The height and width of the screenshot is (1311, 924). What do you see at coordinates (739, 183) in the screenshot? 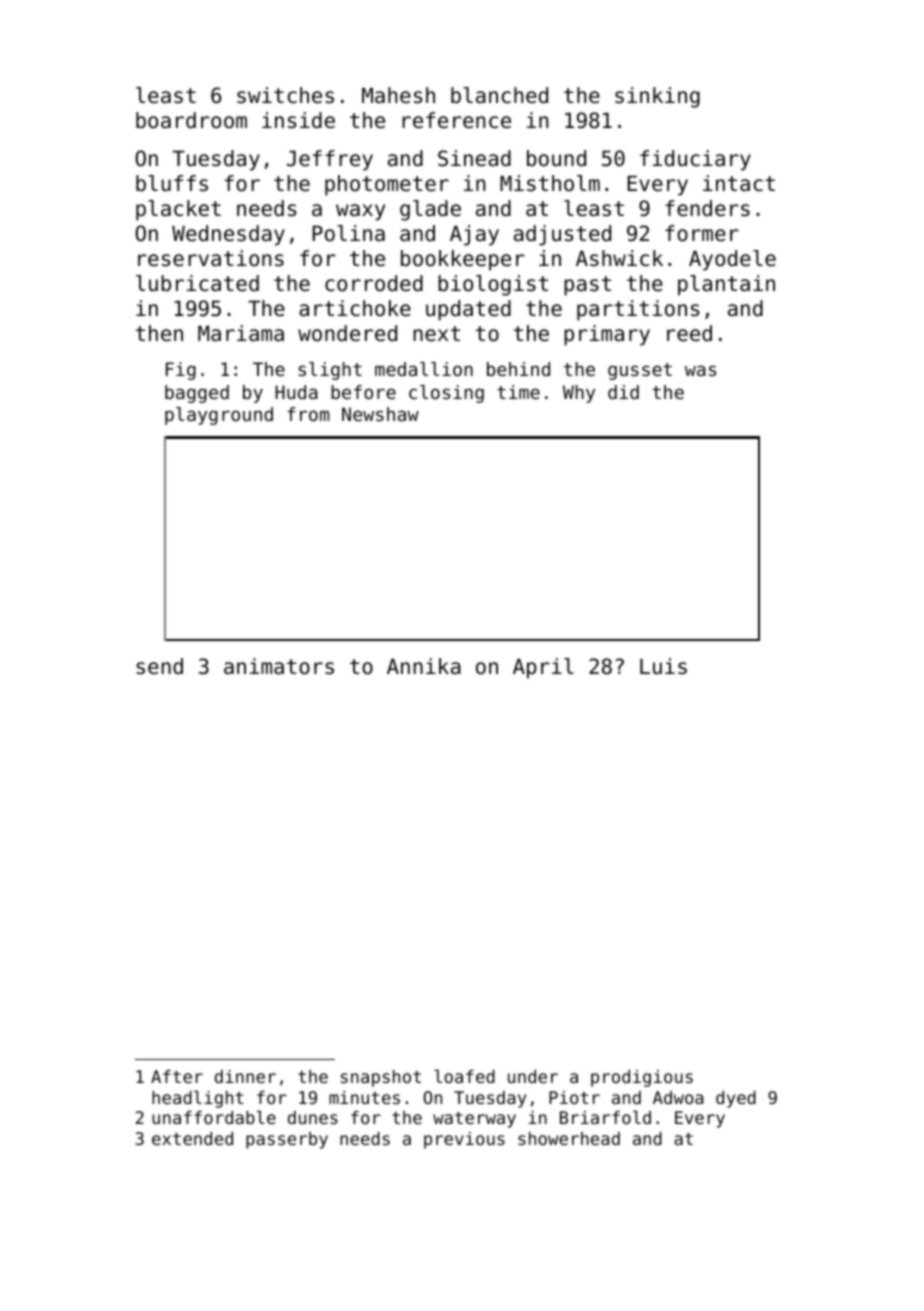
I see `intact` at bounding box center [739, 183].
